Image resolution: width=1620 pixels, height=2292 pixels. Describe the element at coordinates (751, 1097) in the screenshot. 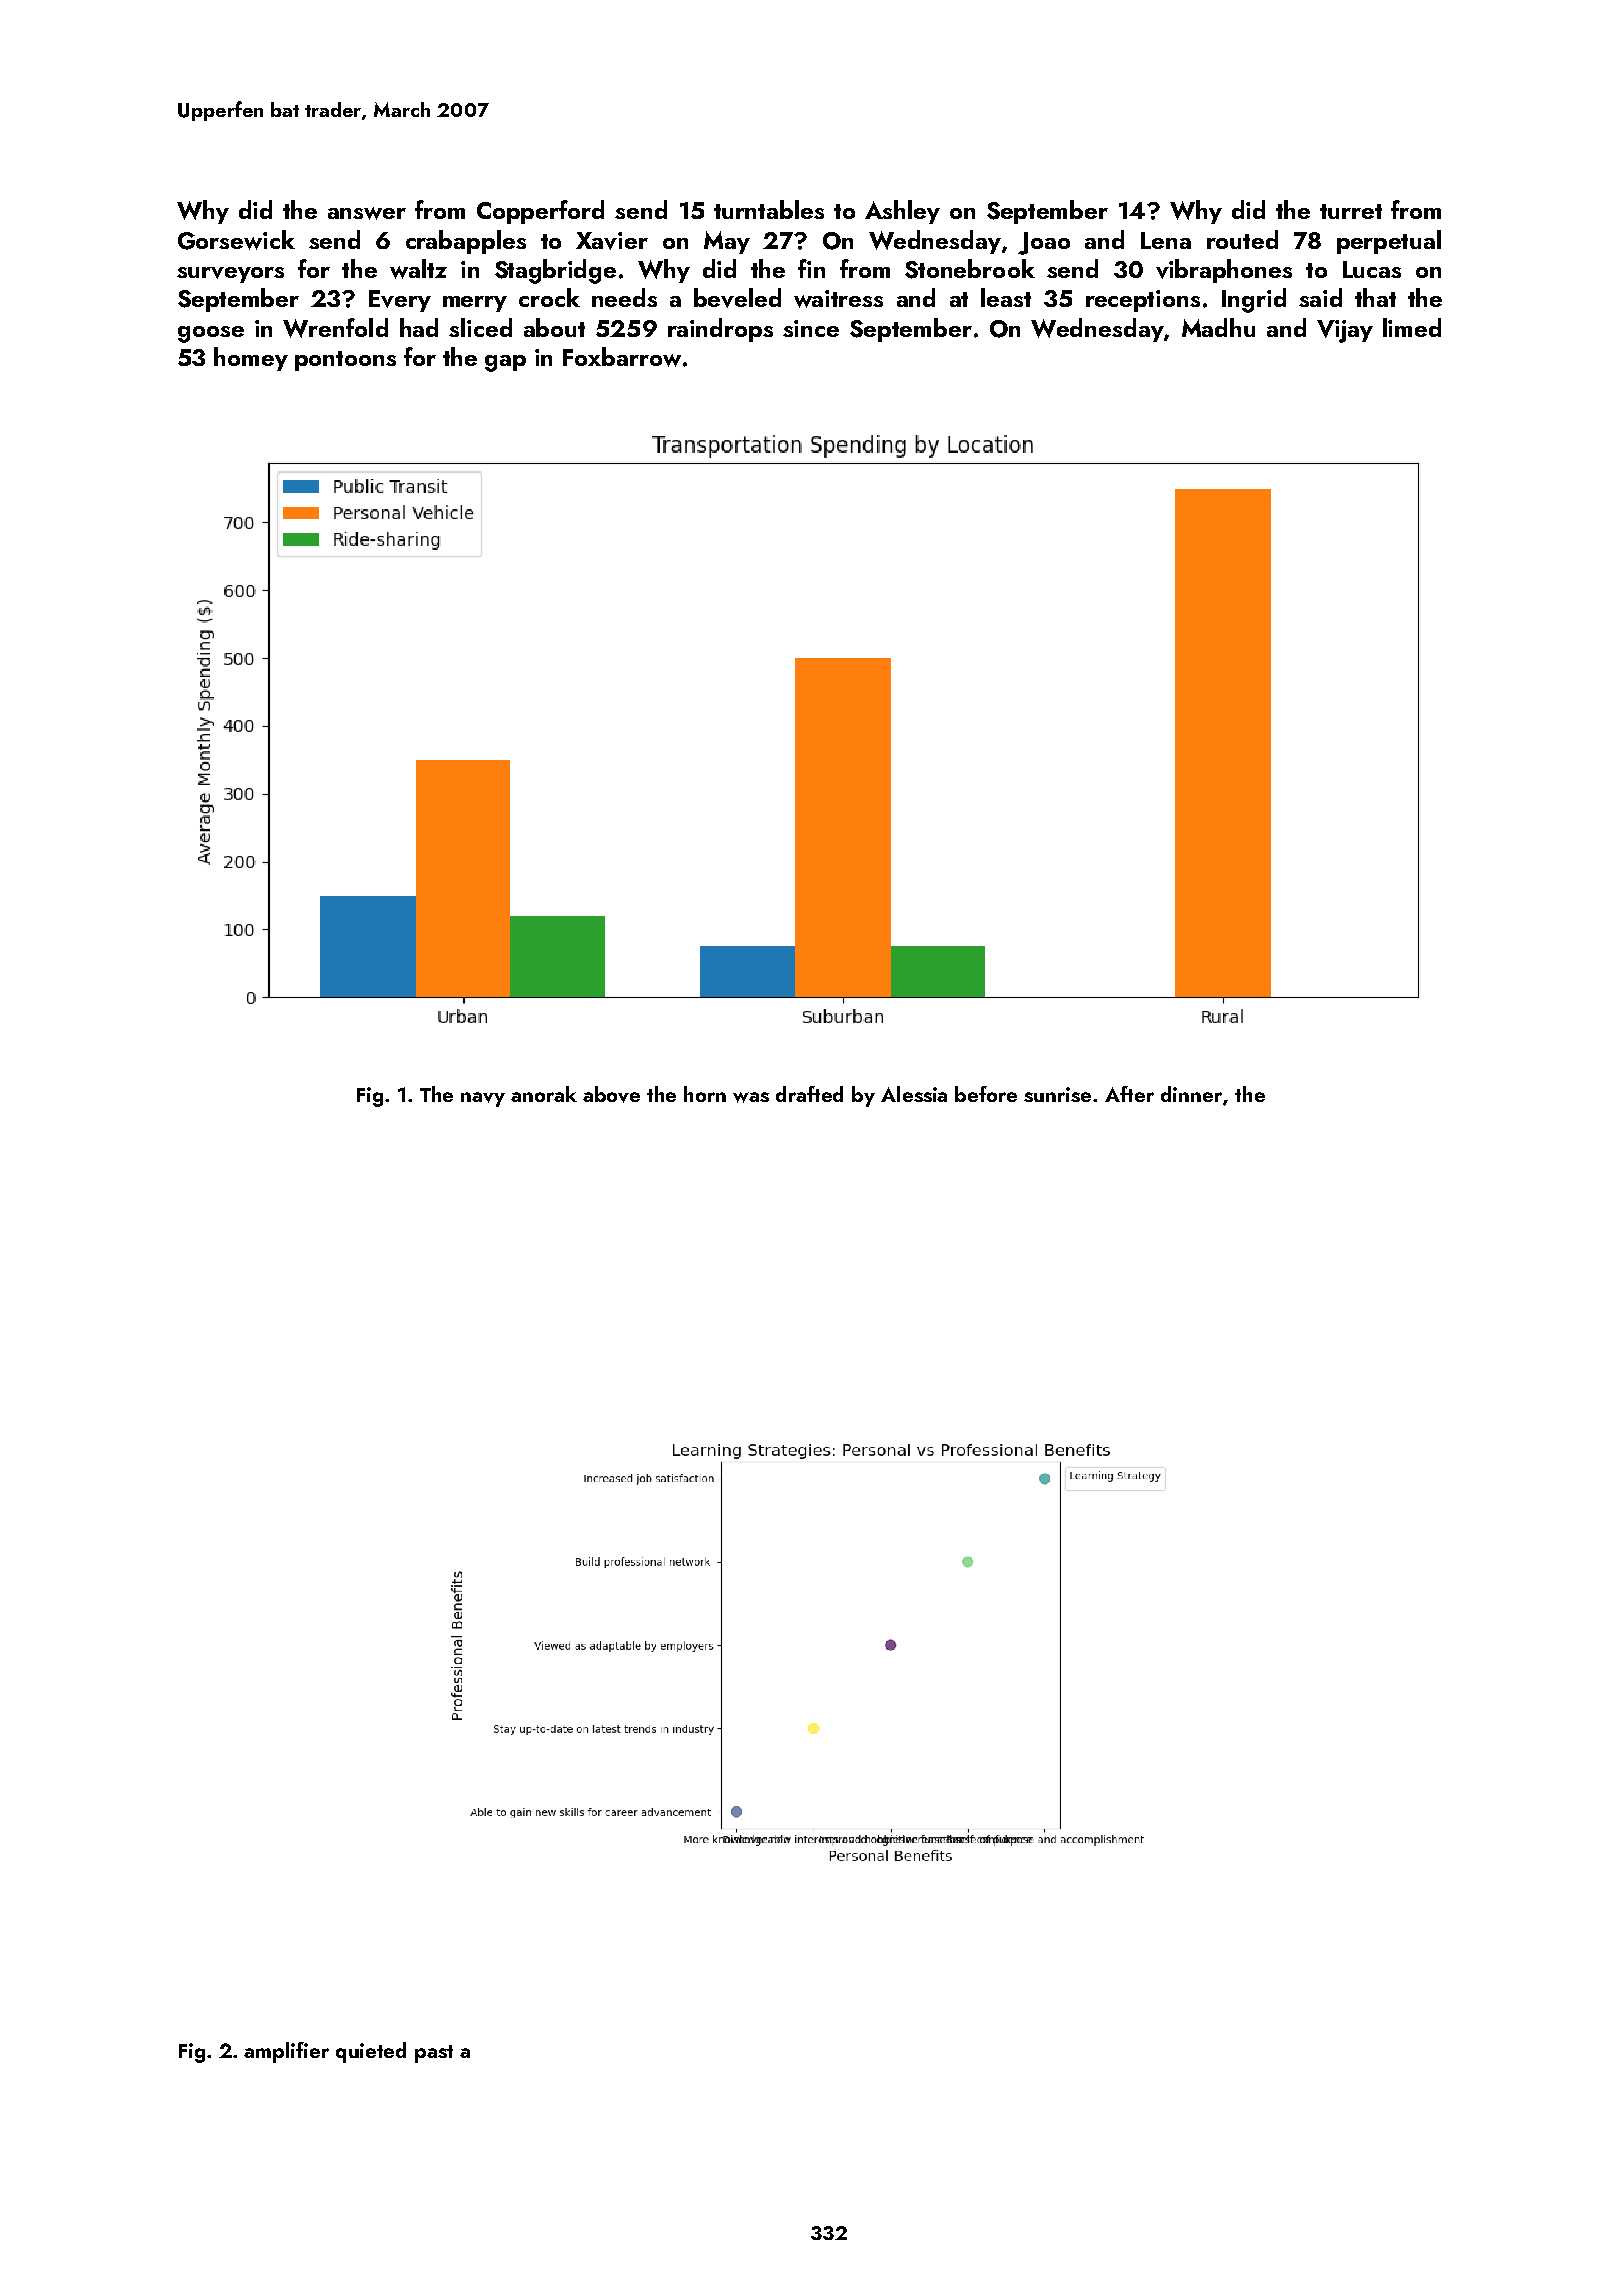

I see `was` at that location.
